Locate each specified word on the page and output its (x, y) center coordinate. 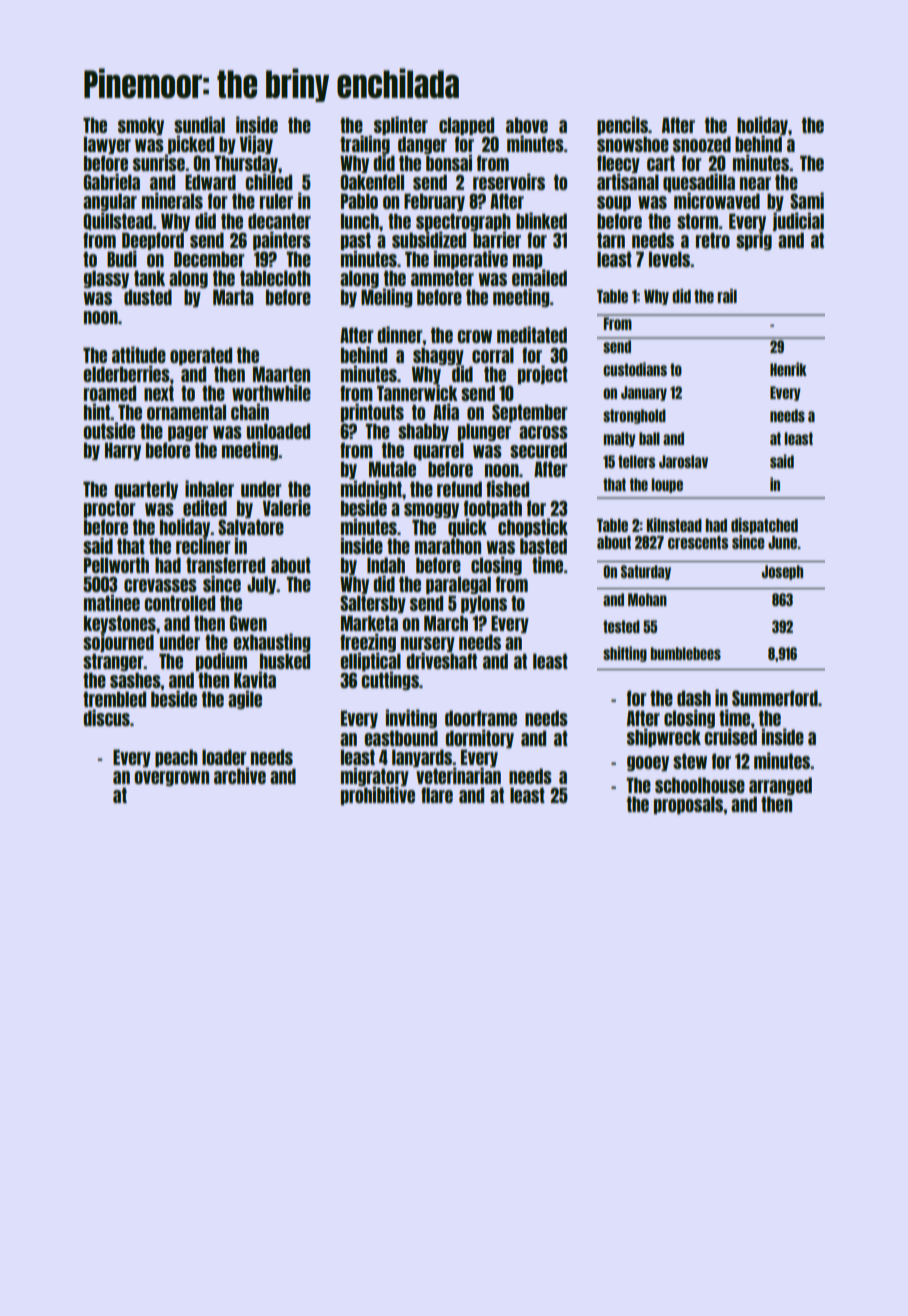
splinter (401, 125)
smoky (141, 126)
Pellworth (116, 565)
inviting (411, 718)
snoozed (702, 144)
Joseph (782, 572)
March (446, 623)
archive (240, 775)
